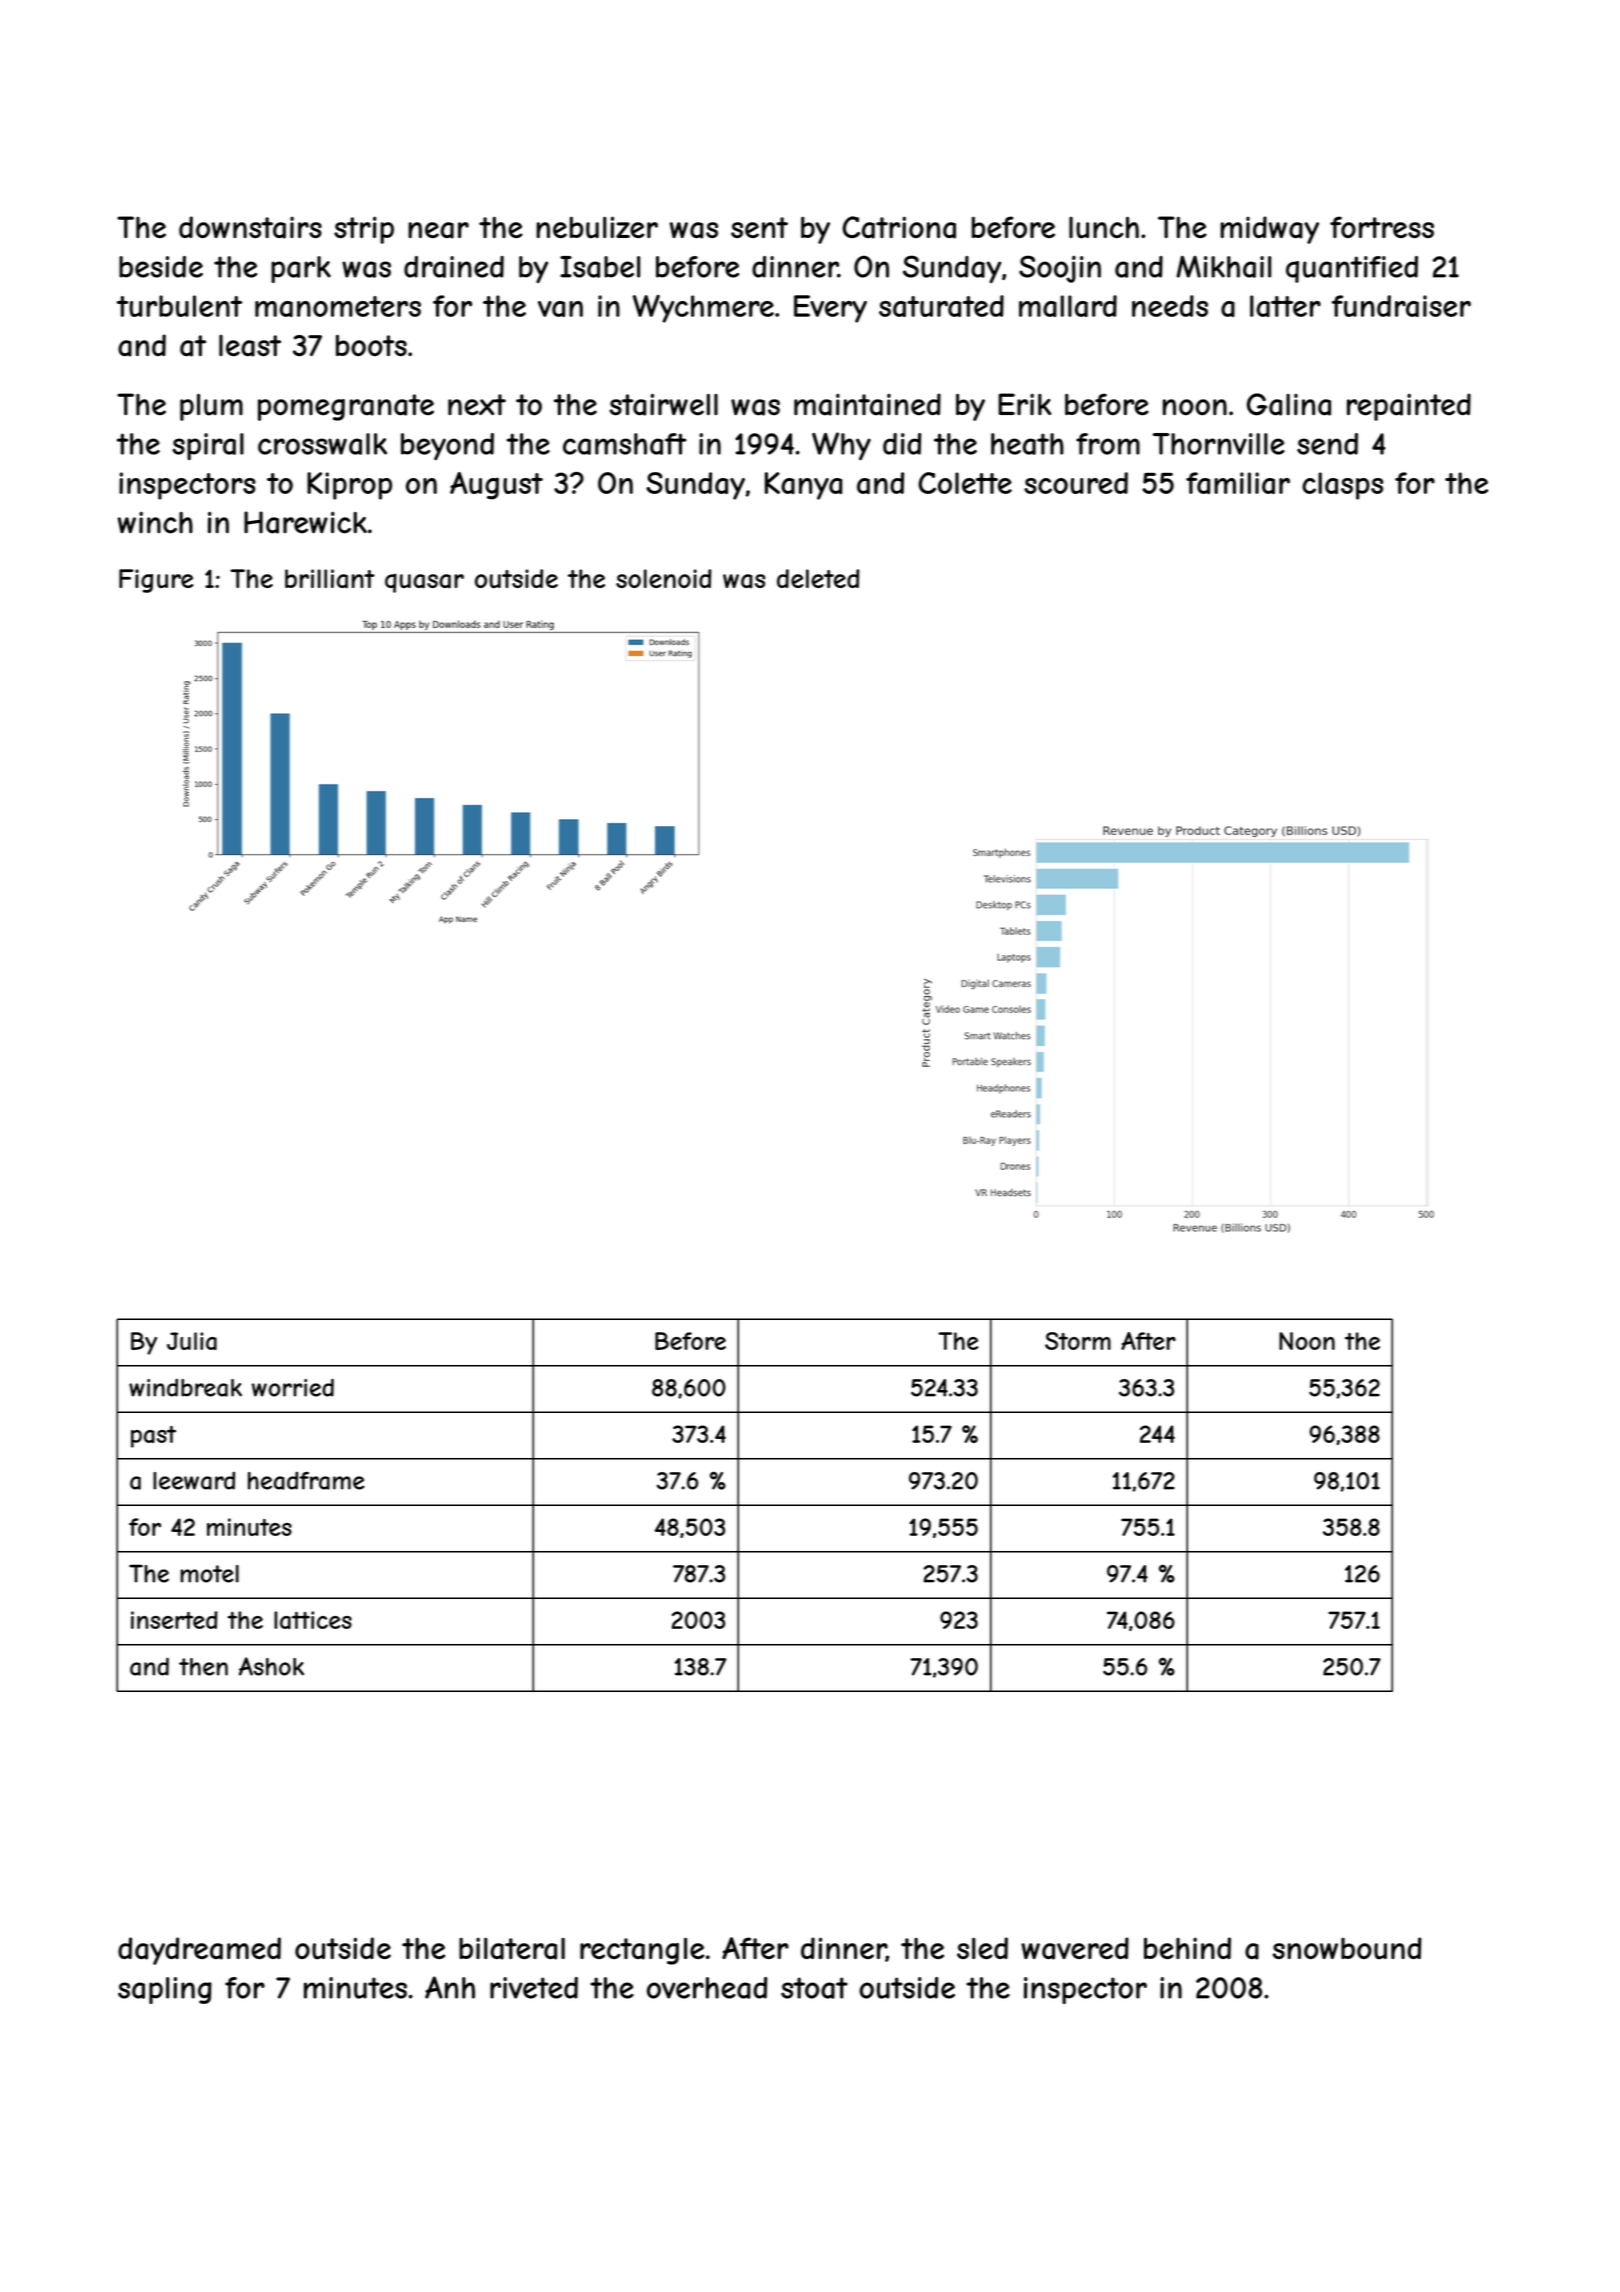 Image resolution: width=1620 pixels, height=2292 pixels. Describe the element at coordinates (1187, 1948) in the image. I see `behind` at that location.
